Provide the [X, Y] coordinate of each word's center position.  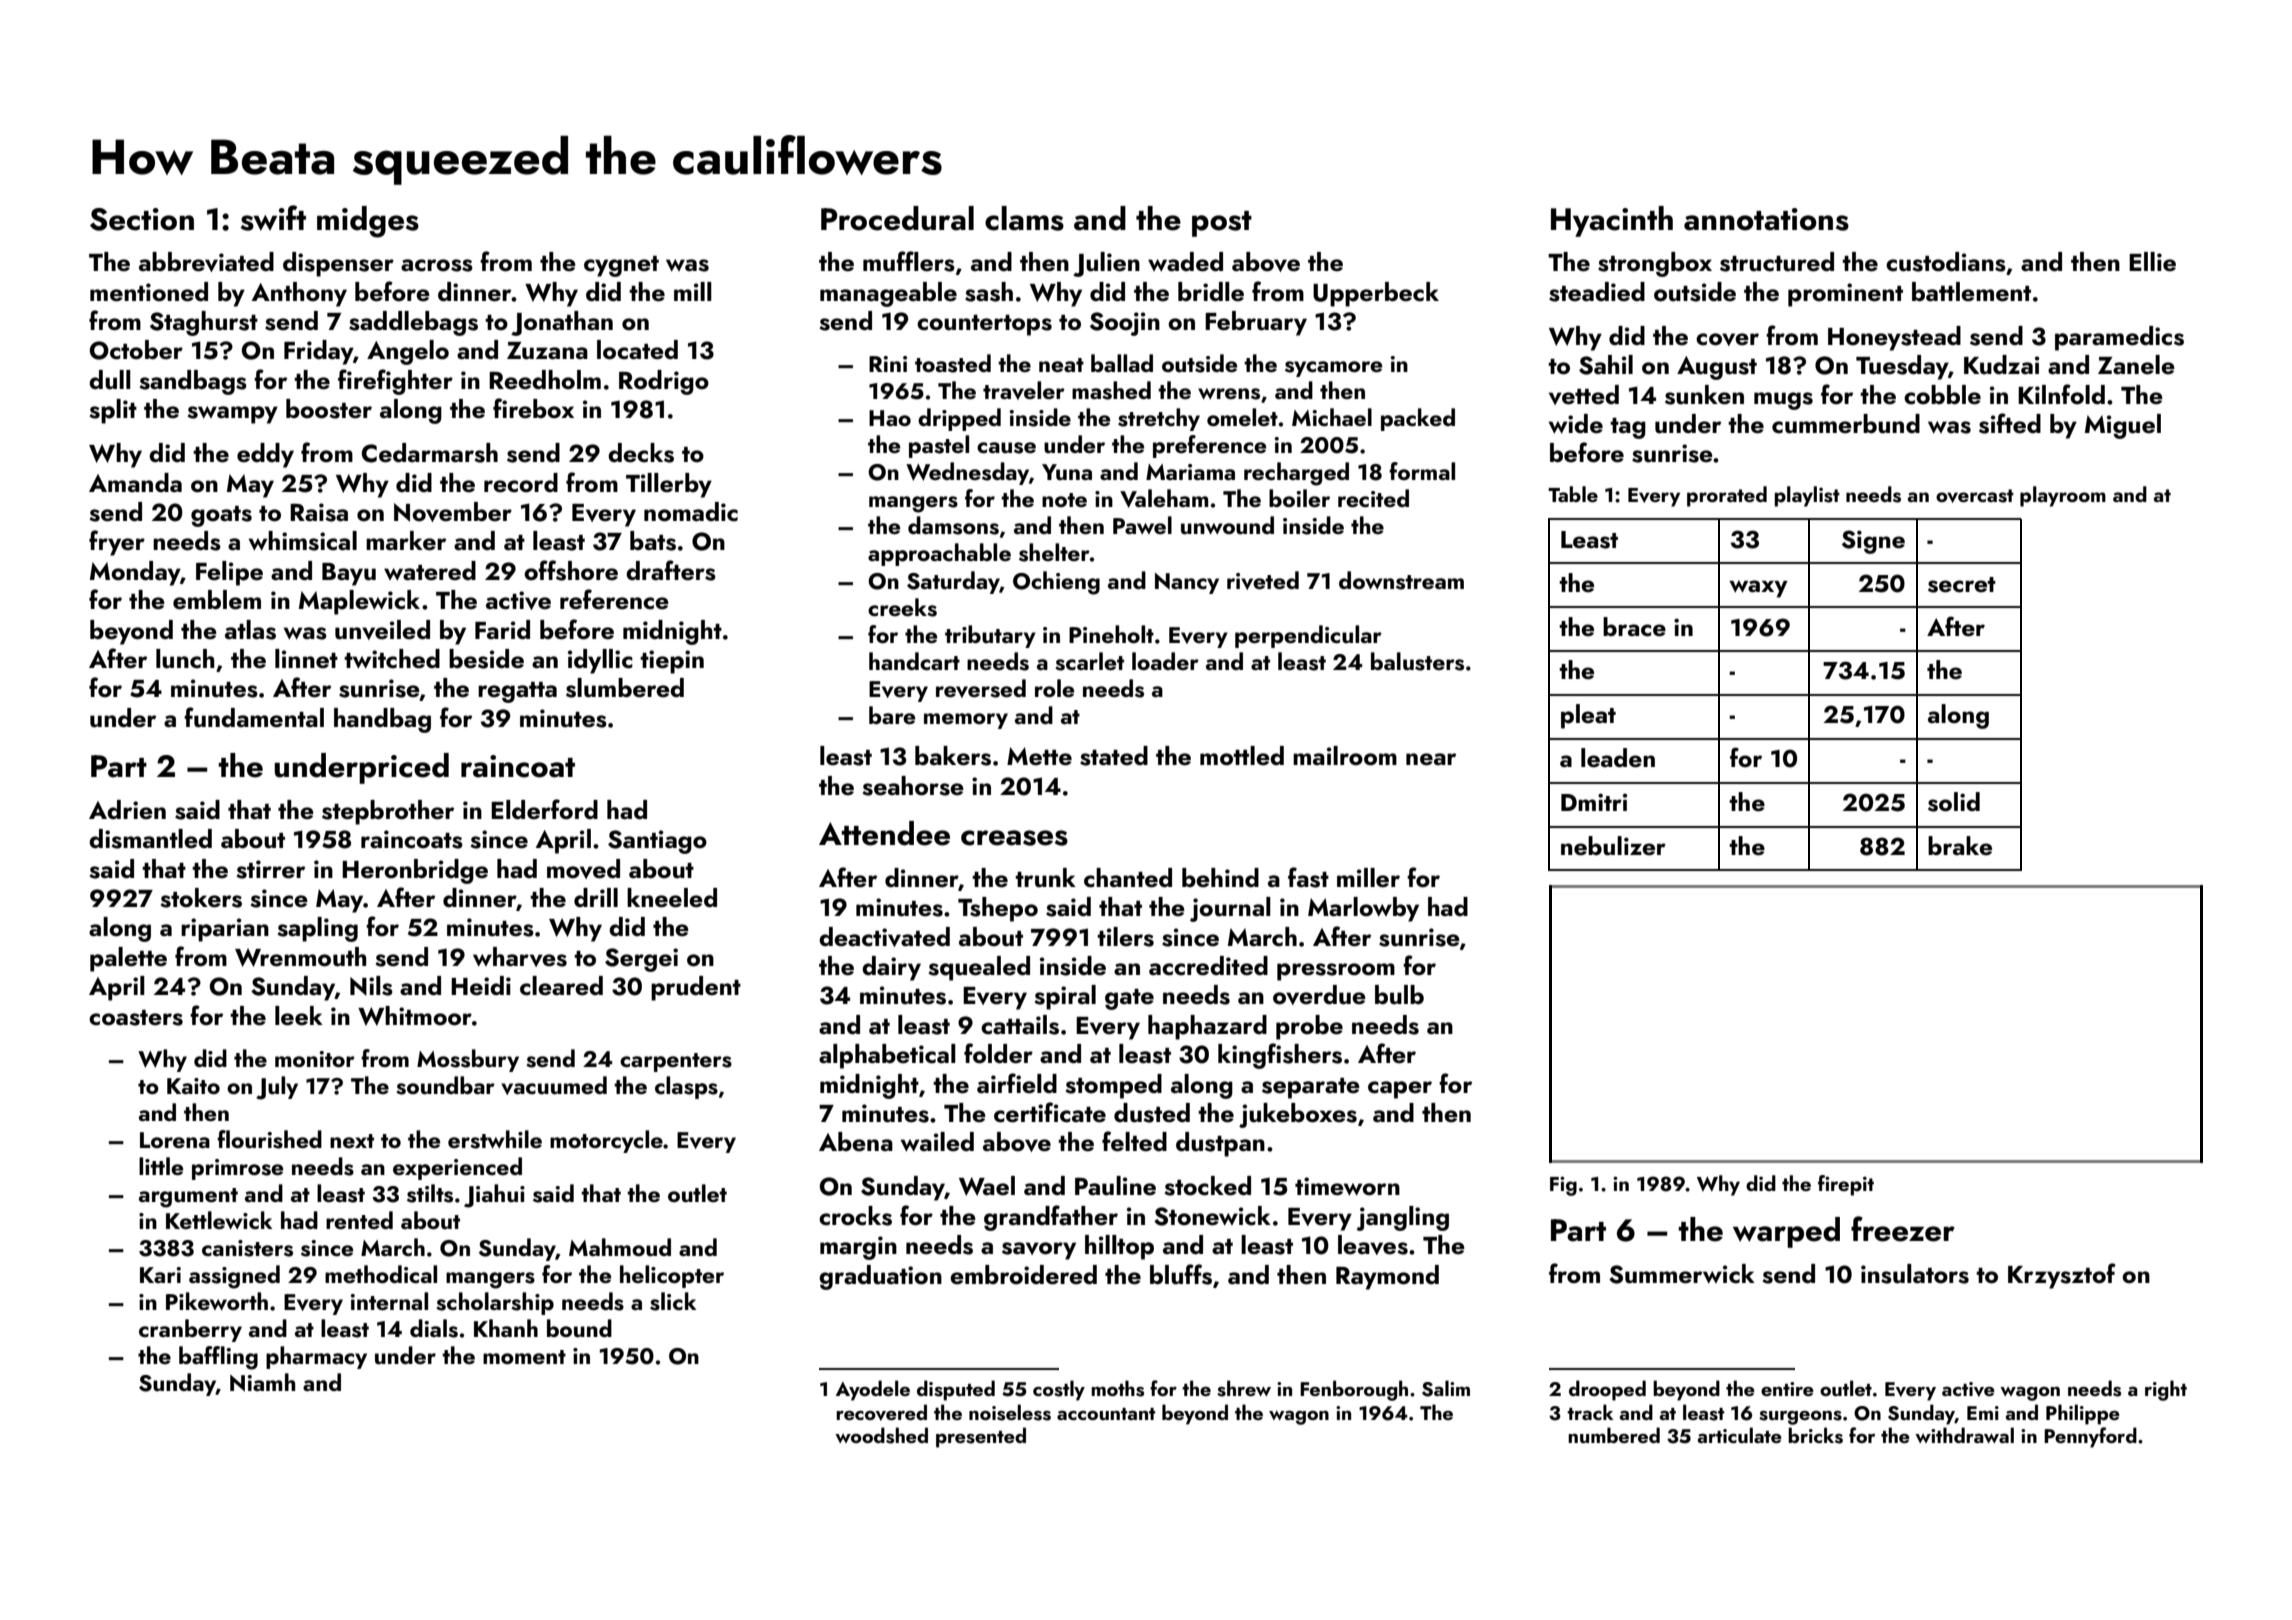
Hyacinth [1612, 221]
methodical [381, 1274]
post [1222, 224]
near [1431, 759]
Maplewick [359, 602]
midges [368, 222]
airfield [1017, 1083]
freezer [1903, 1229]
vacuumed [554, 1085]
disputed [956, 1390]
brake [1960, 846]
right [2166, 1390]
